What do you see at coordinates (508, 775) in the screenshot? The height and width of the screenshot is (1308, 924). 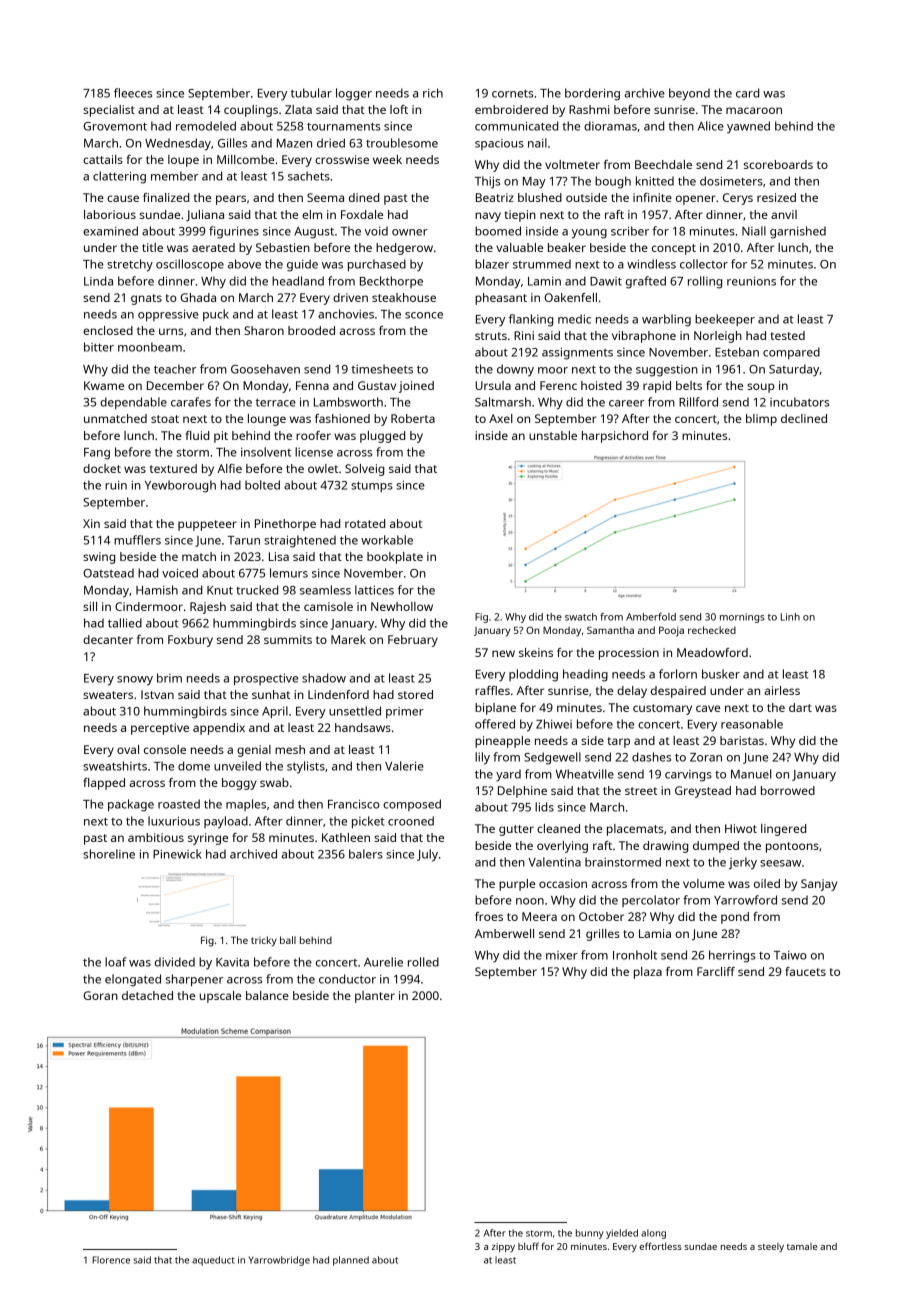 I see `yard` at bounding box center [508, 775].
